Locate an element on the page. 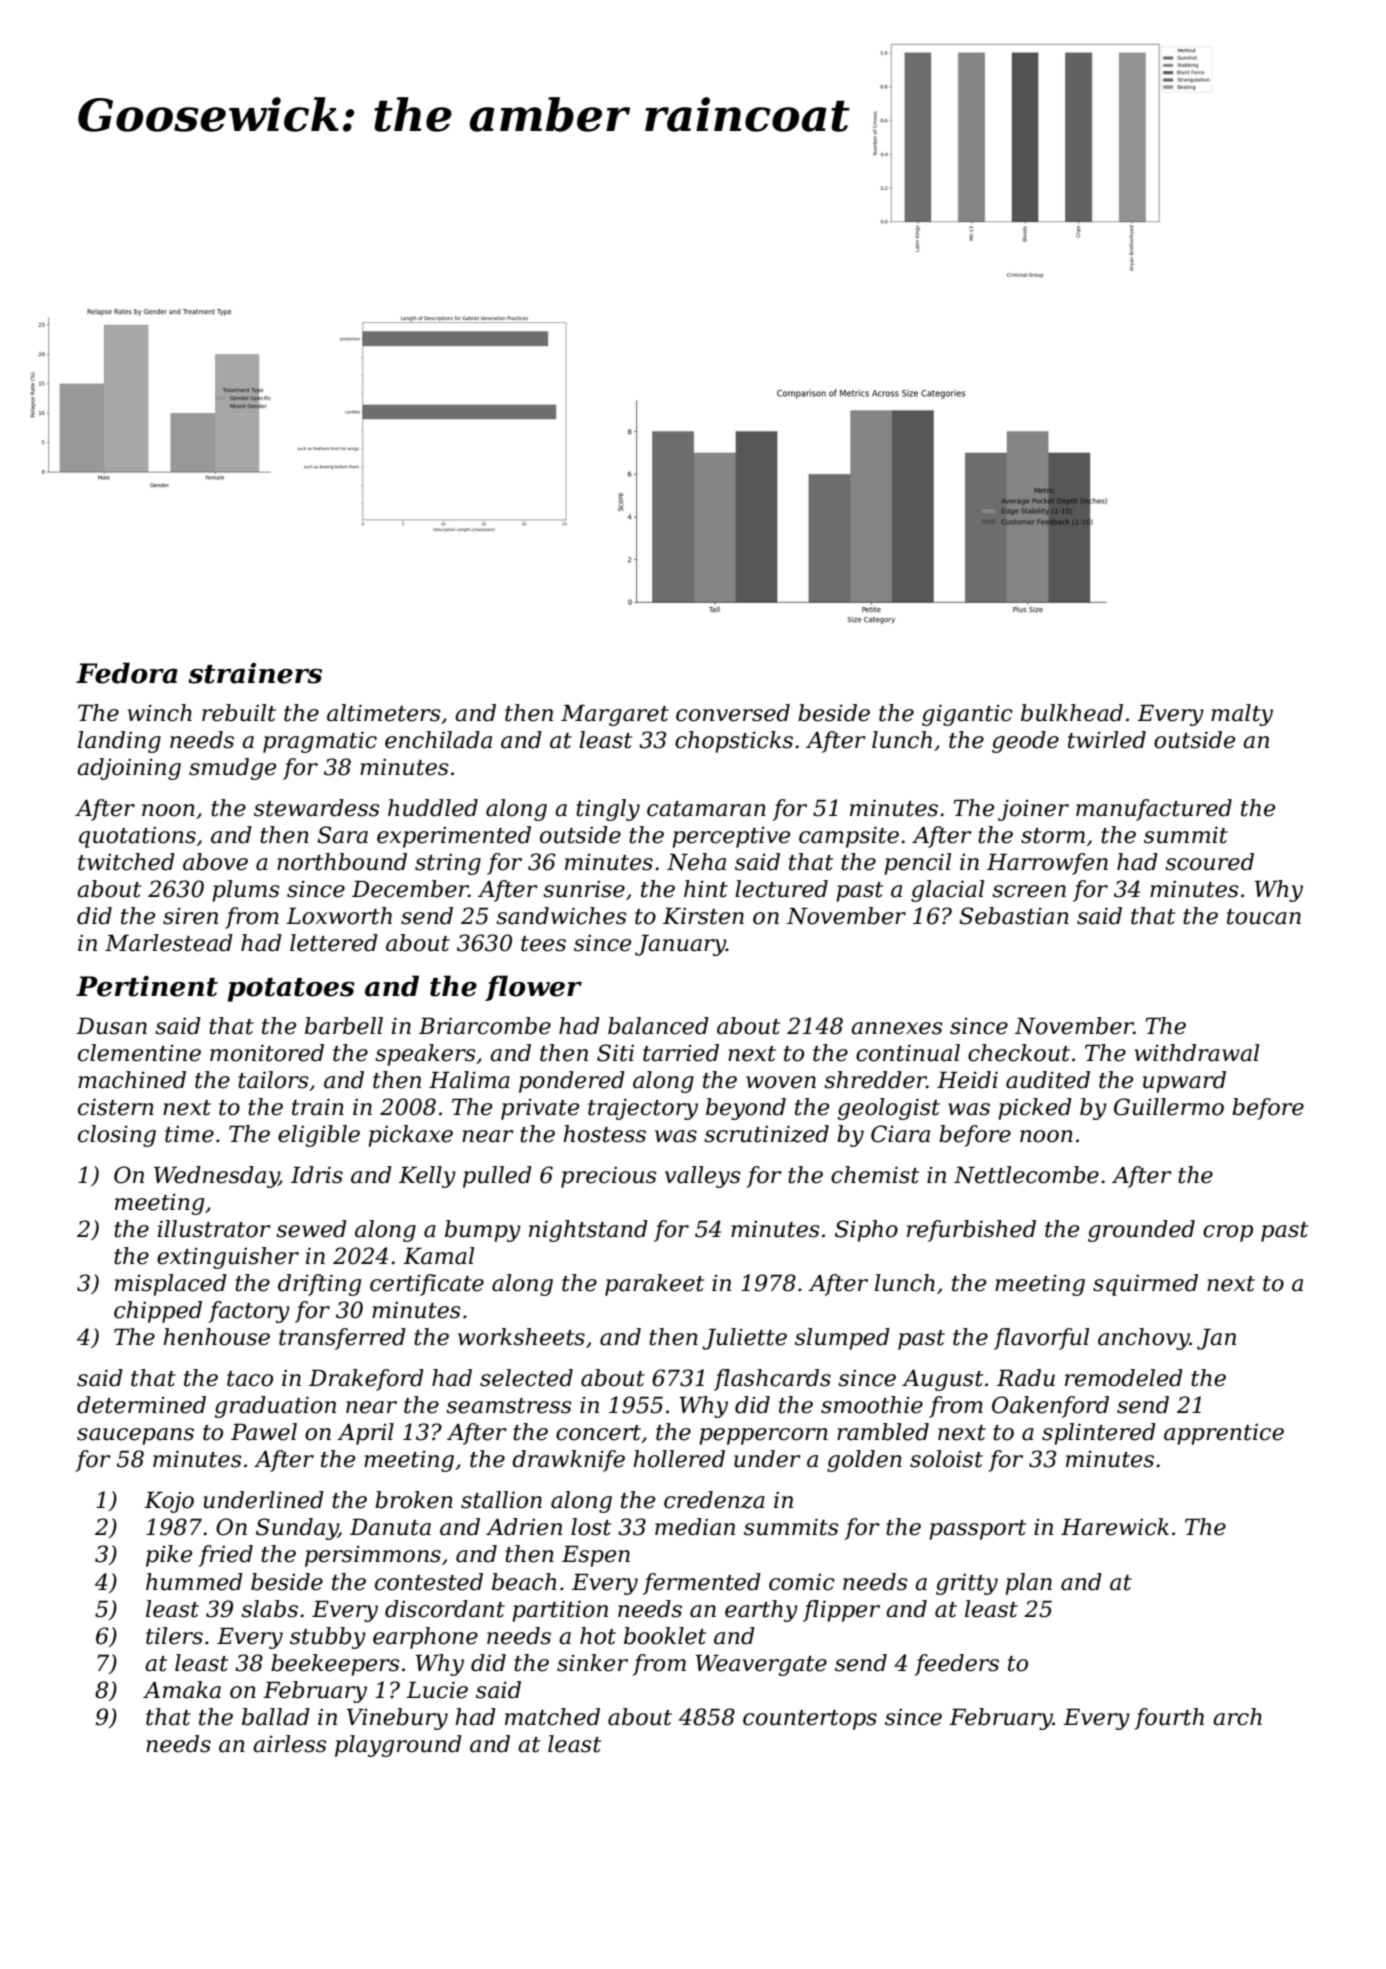  beekeepers is located at coordinates (335, 1665).
